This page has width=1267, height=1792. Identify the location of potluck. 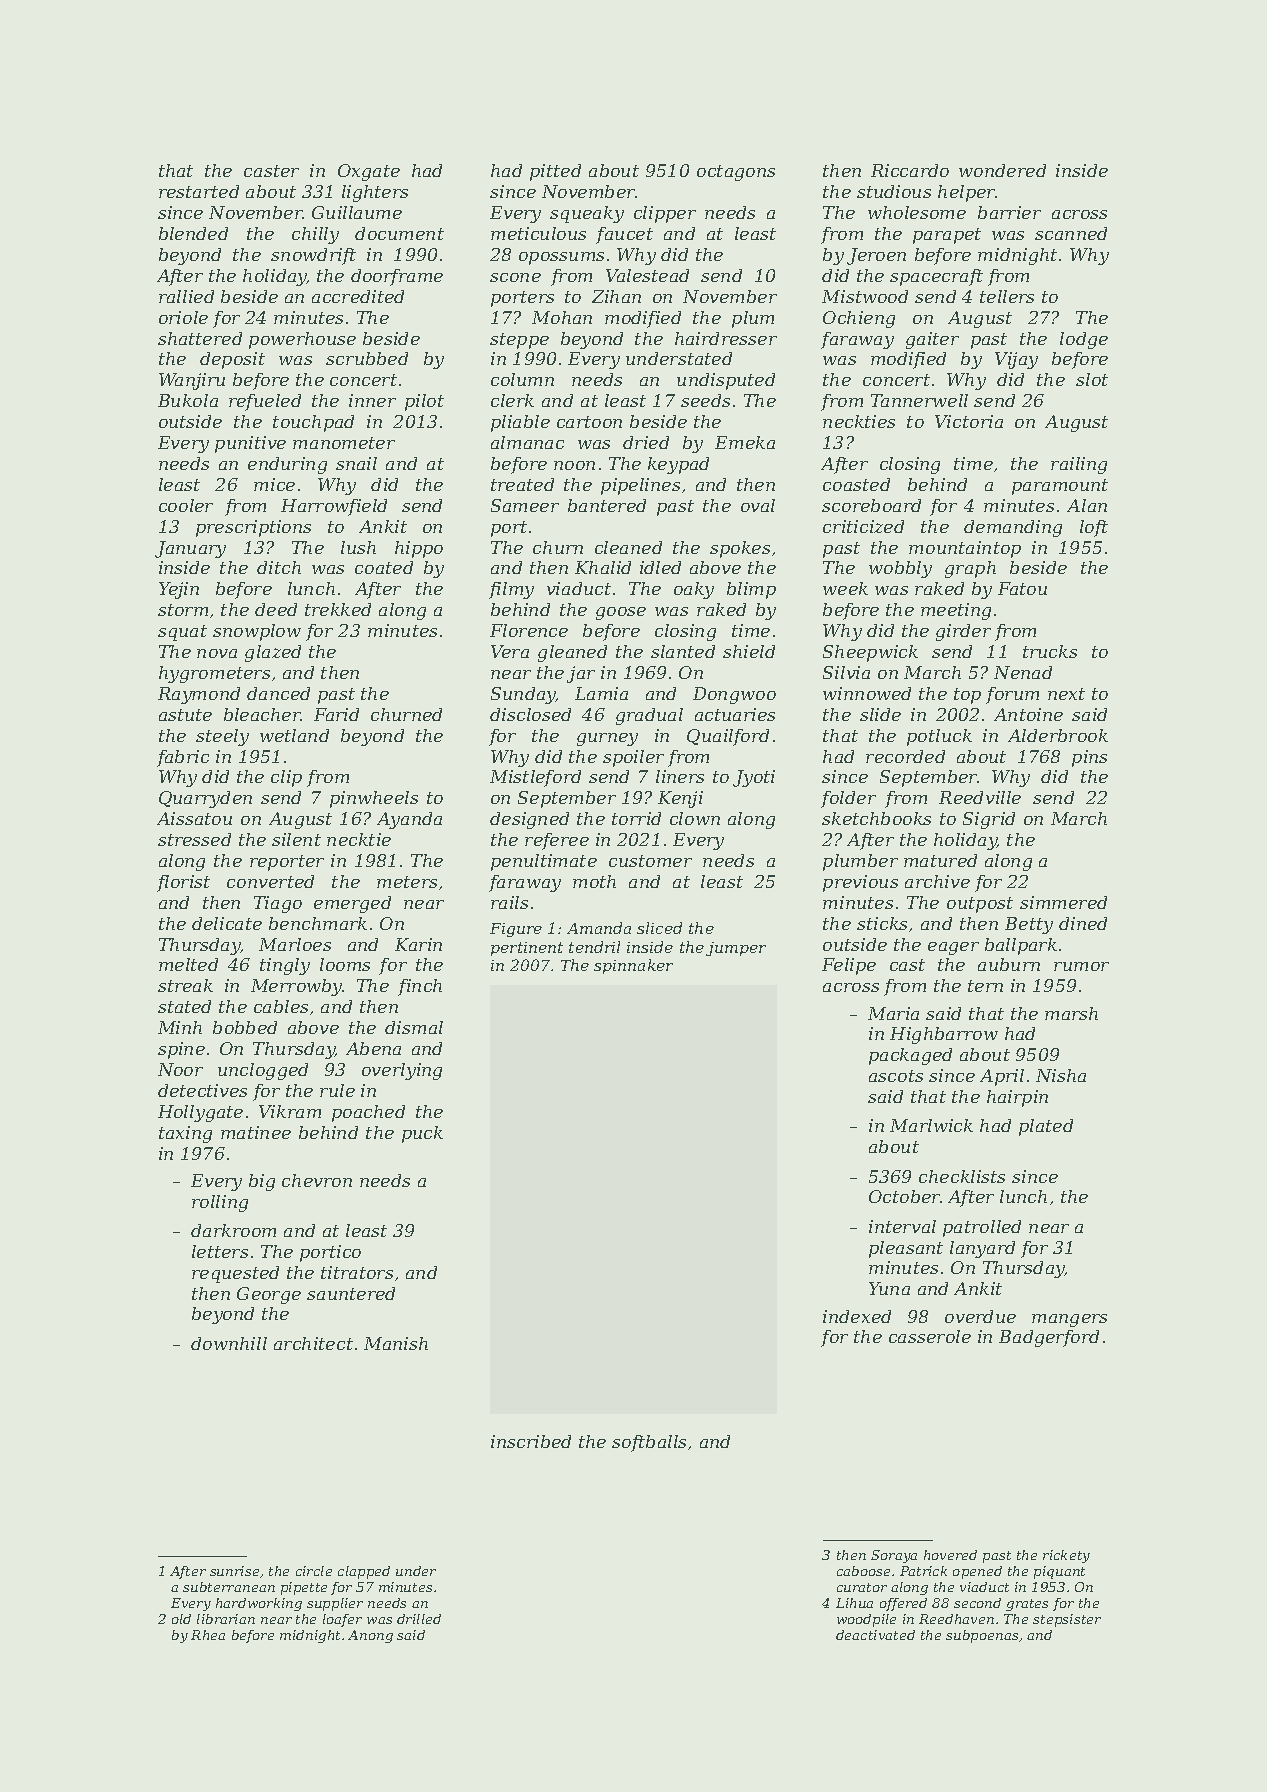
(939, 737).
